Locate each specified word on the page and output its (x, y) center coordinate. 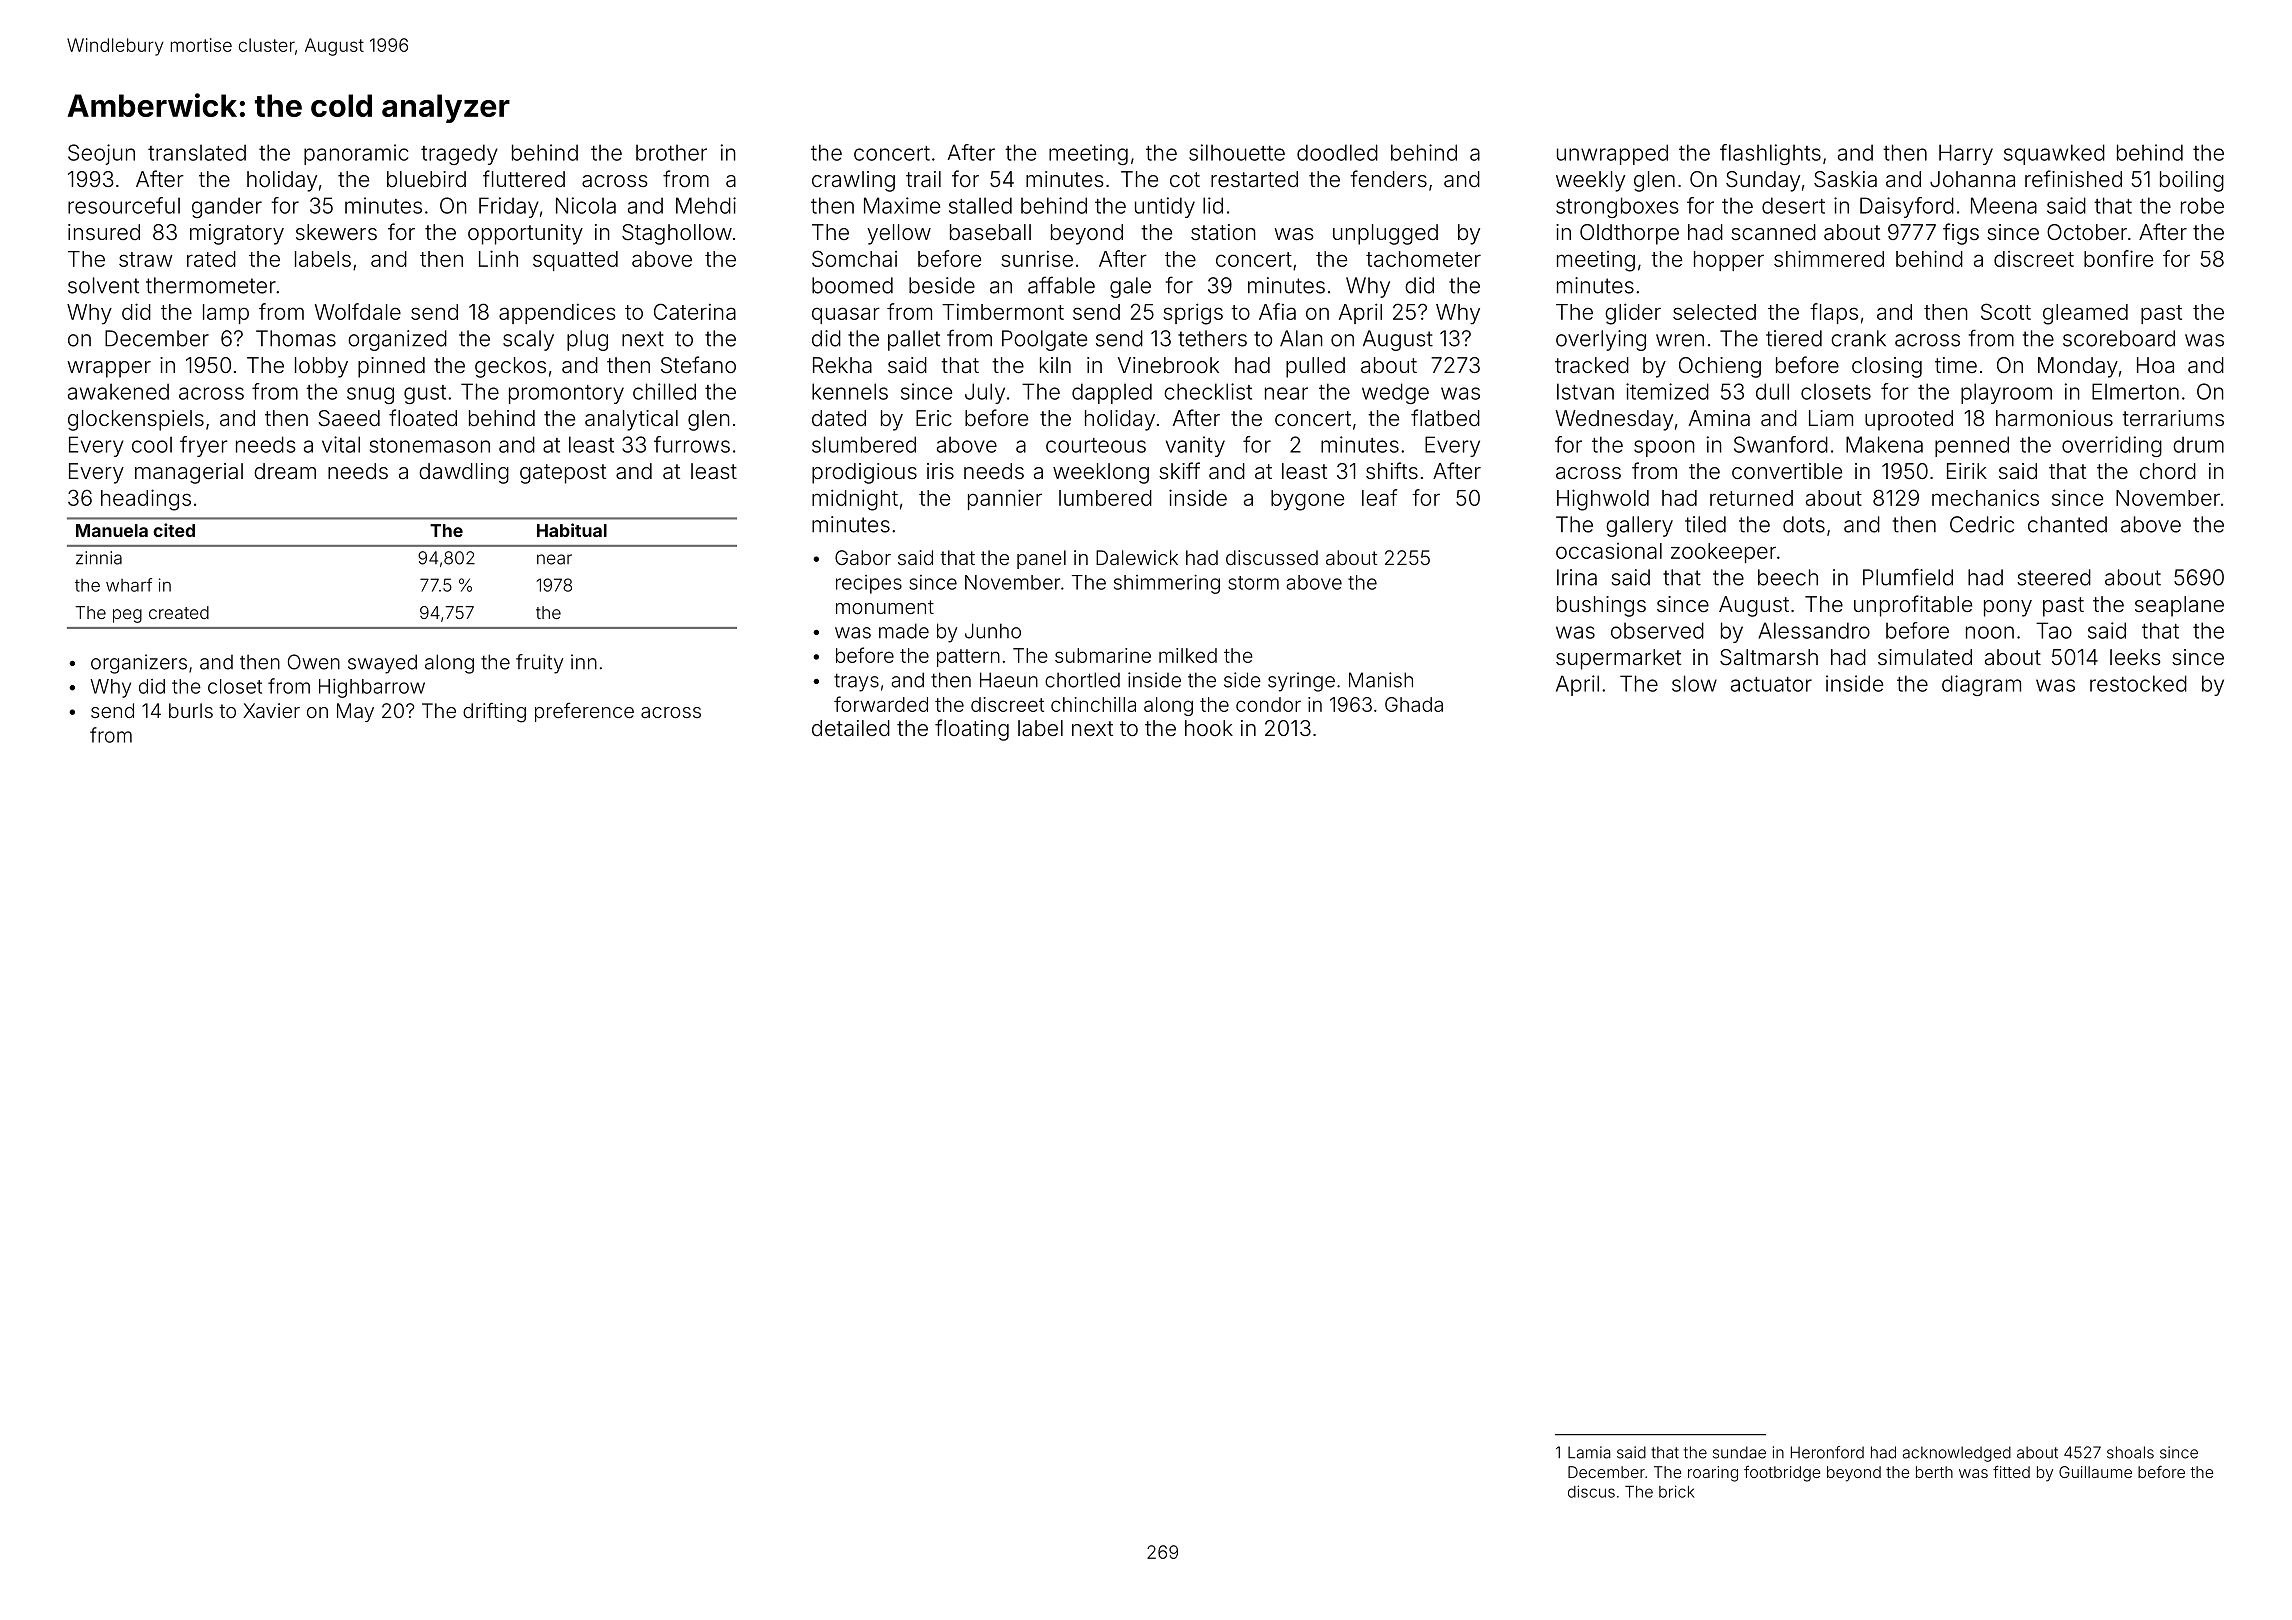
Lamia (1589, 1452)
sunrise (1037, 258)
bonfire (2118, 258)
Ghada (1414, 704)
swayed (382, 664)
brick (1676, 1491)
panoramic (356, 154)
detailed (851, 728)
